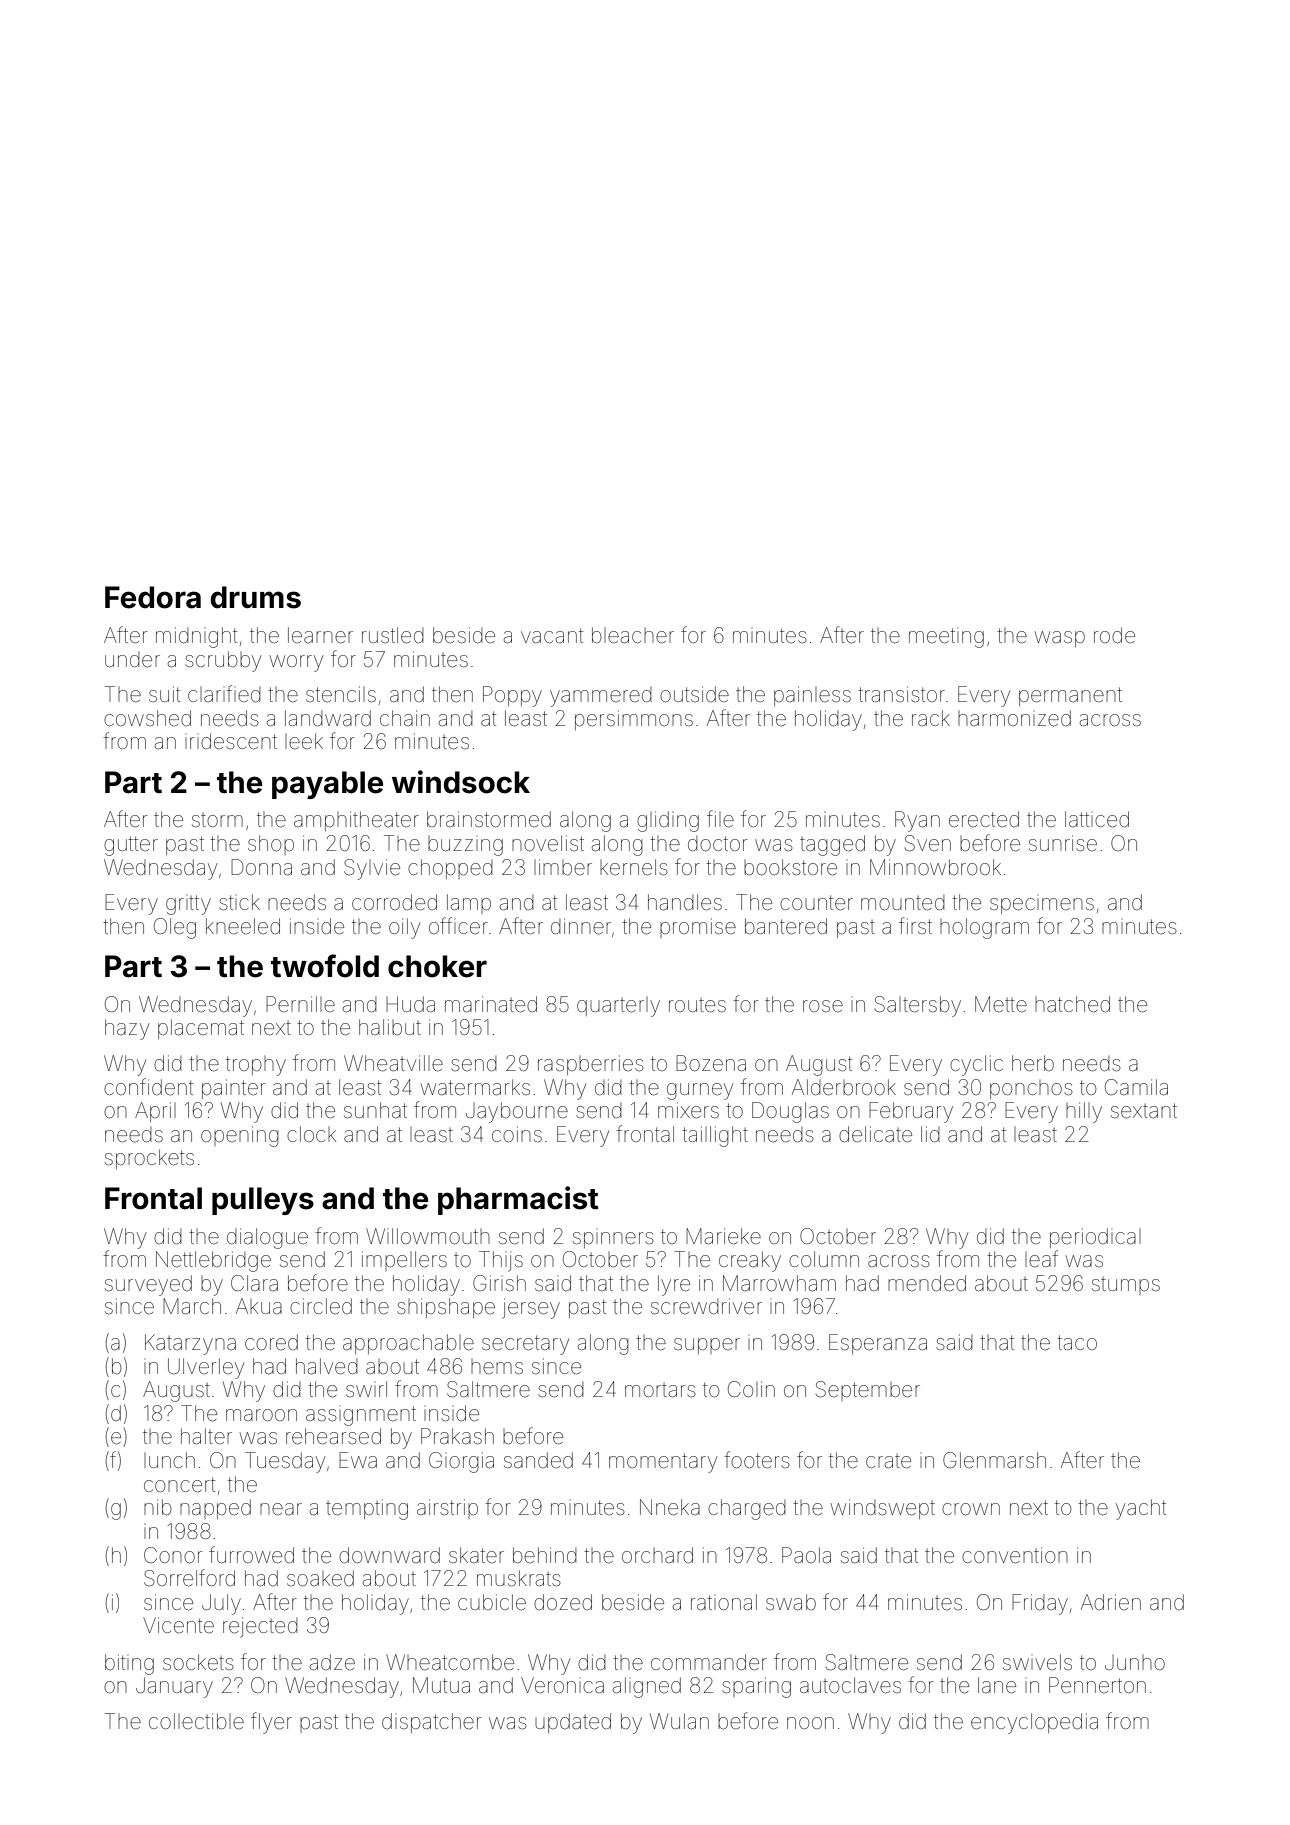  I want to click on persimmons, so click(634, 720).
